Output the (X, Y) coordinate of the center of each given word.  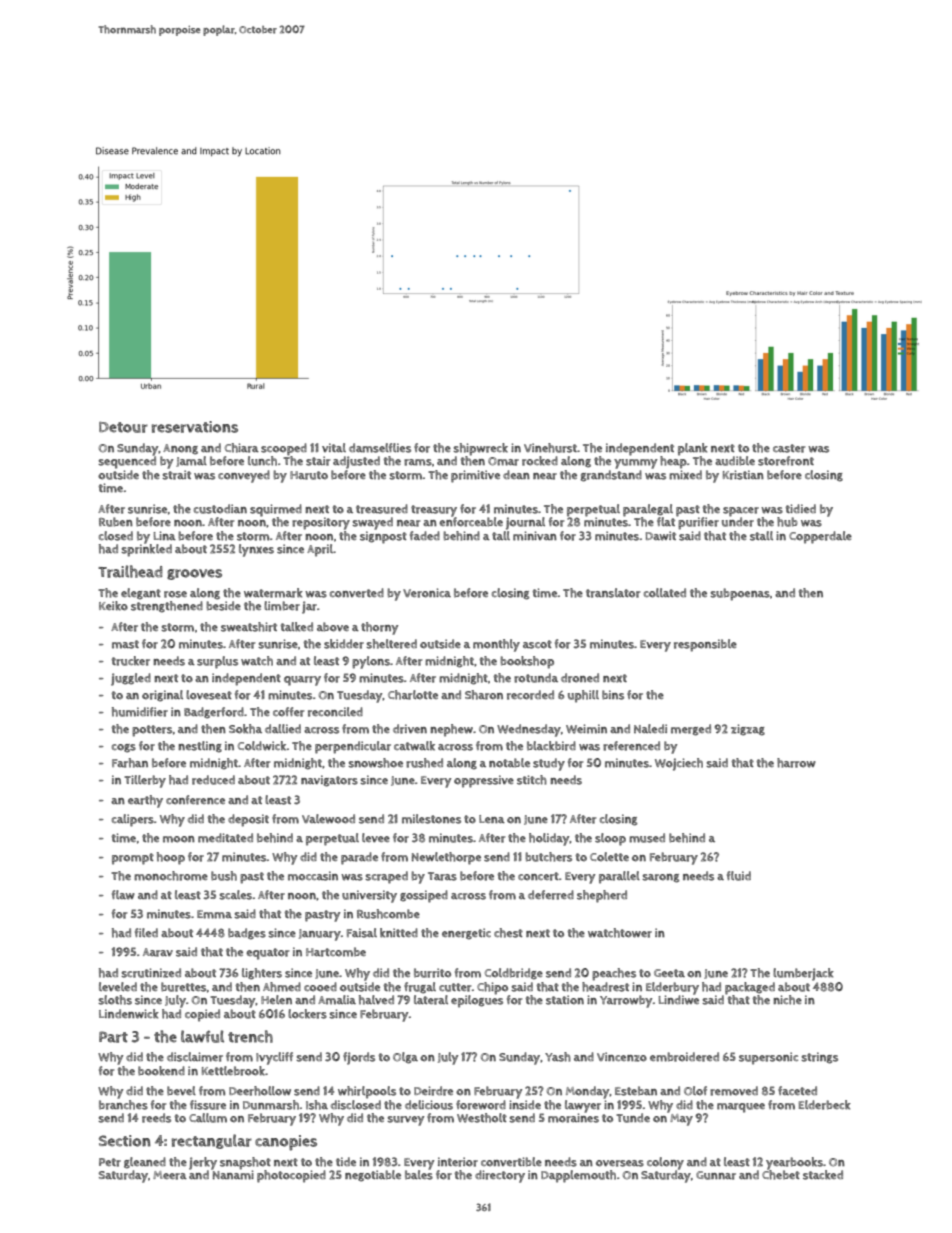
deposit (248, 820)
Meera (170, 1175)
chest (508, 933)
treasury (434, 511)
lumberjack (803, 974)
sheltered (391, 644)
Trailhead (130, 571)
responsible (705, 645)
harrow (796, 763)
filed (146, 932)
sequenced (127, 462)
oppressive (484, 781)
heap (673, 462)
